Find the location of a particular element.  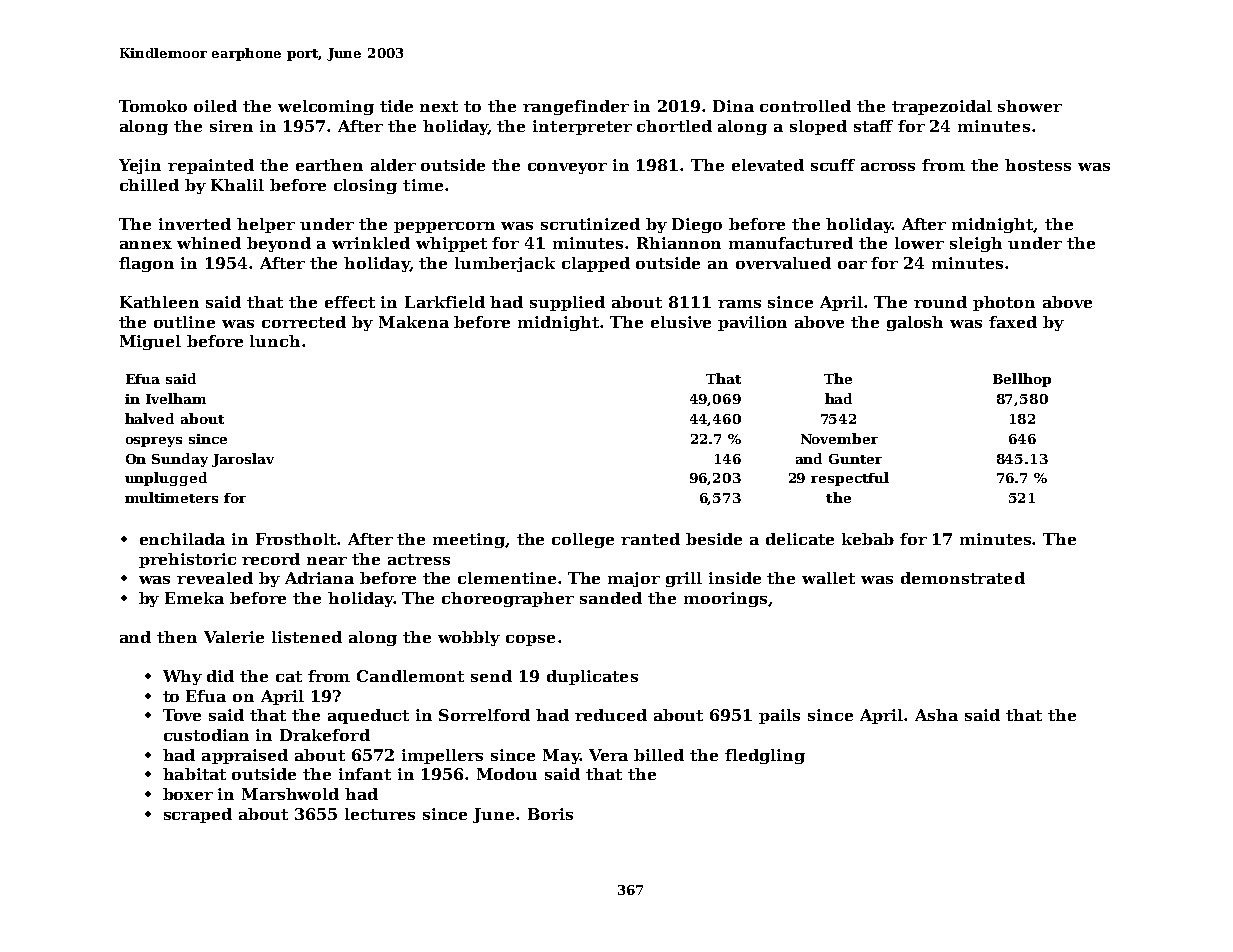

shower is located at coordinates (1030, 106).
